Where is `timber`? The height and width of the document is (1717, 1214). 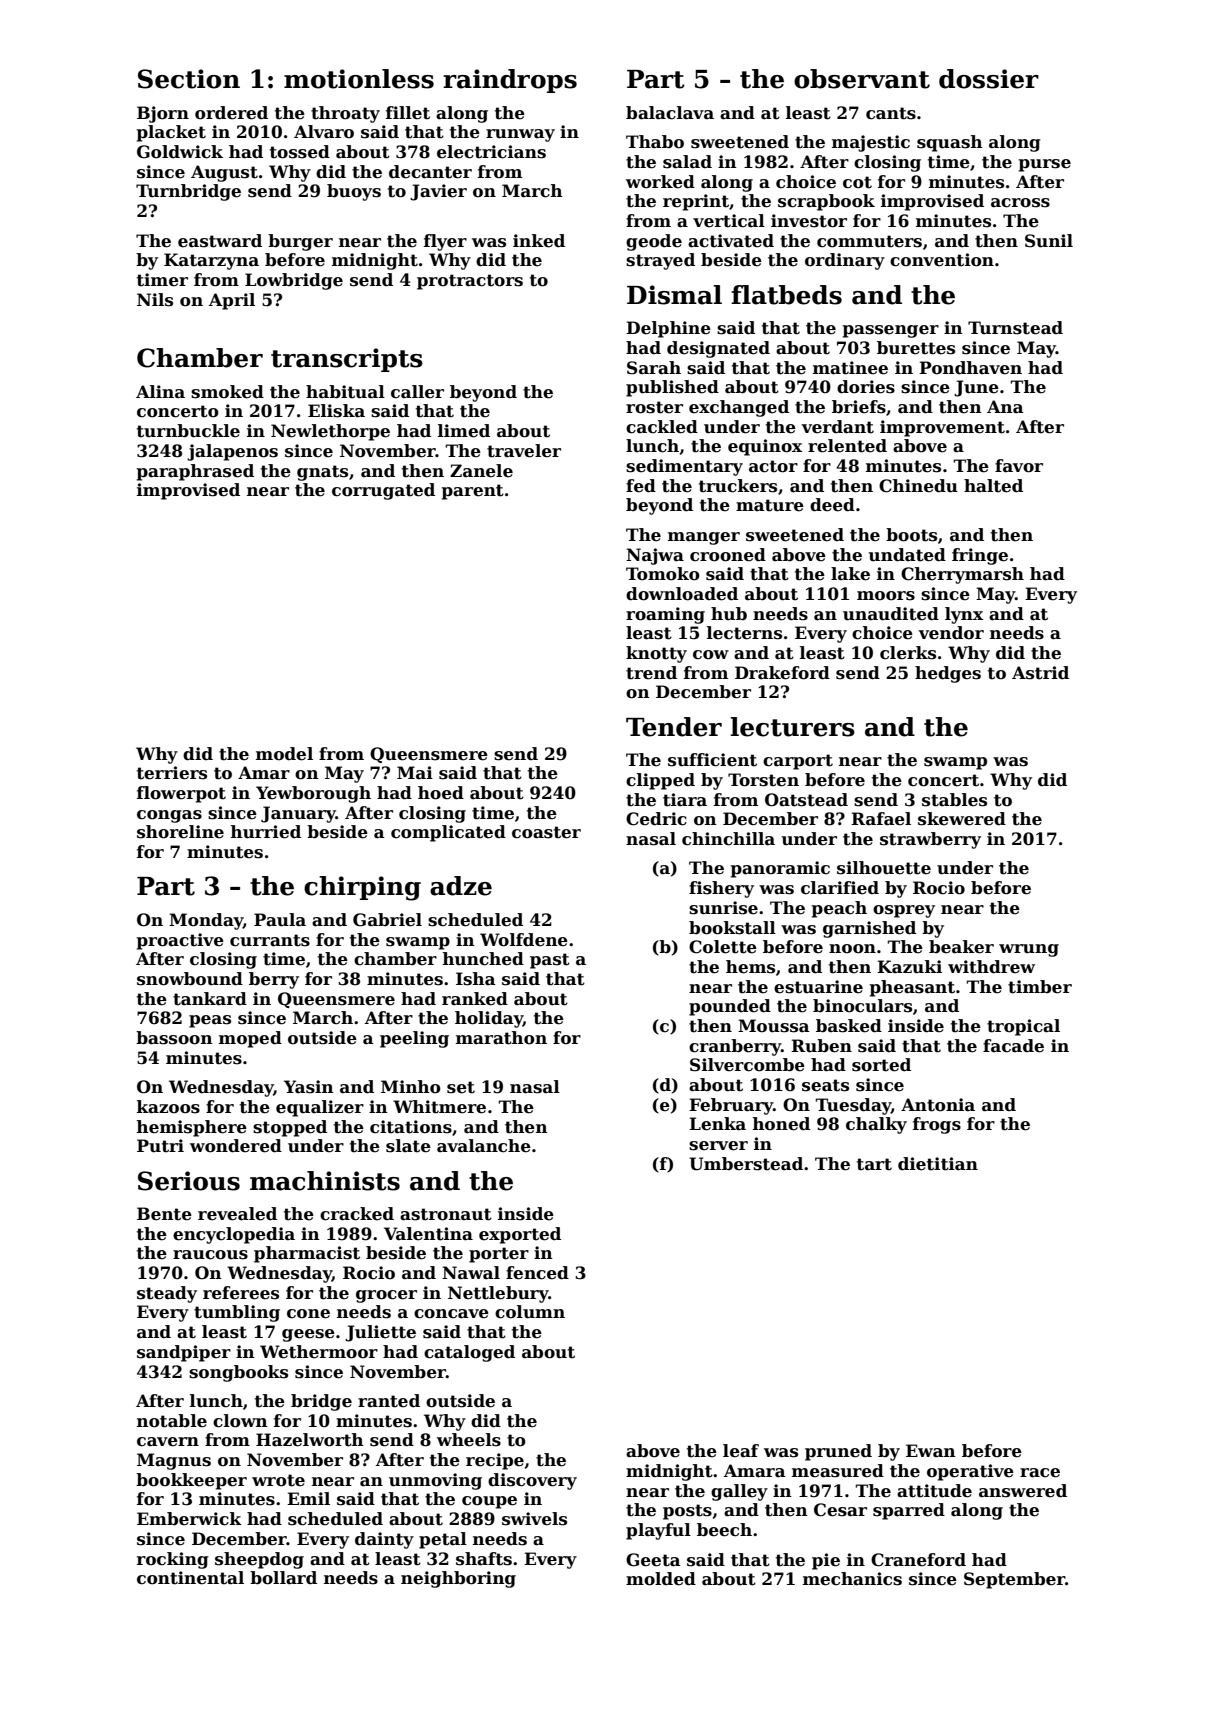 timber is located at coordinates (1040, 987).
